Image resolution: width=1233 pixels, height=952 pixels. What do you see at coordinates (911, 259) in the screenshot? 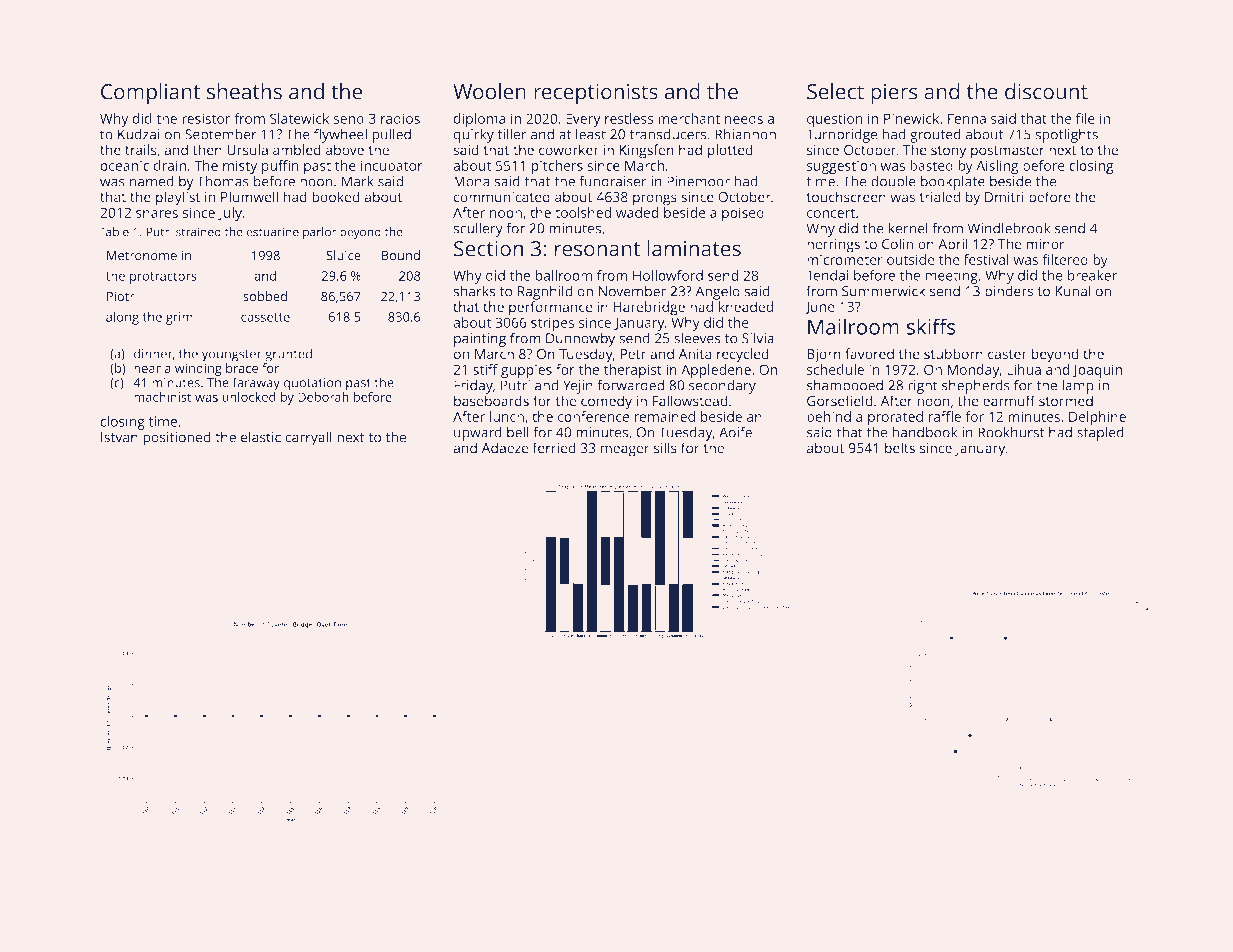
I see `outside` at bounding box center [911, 259].
